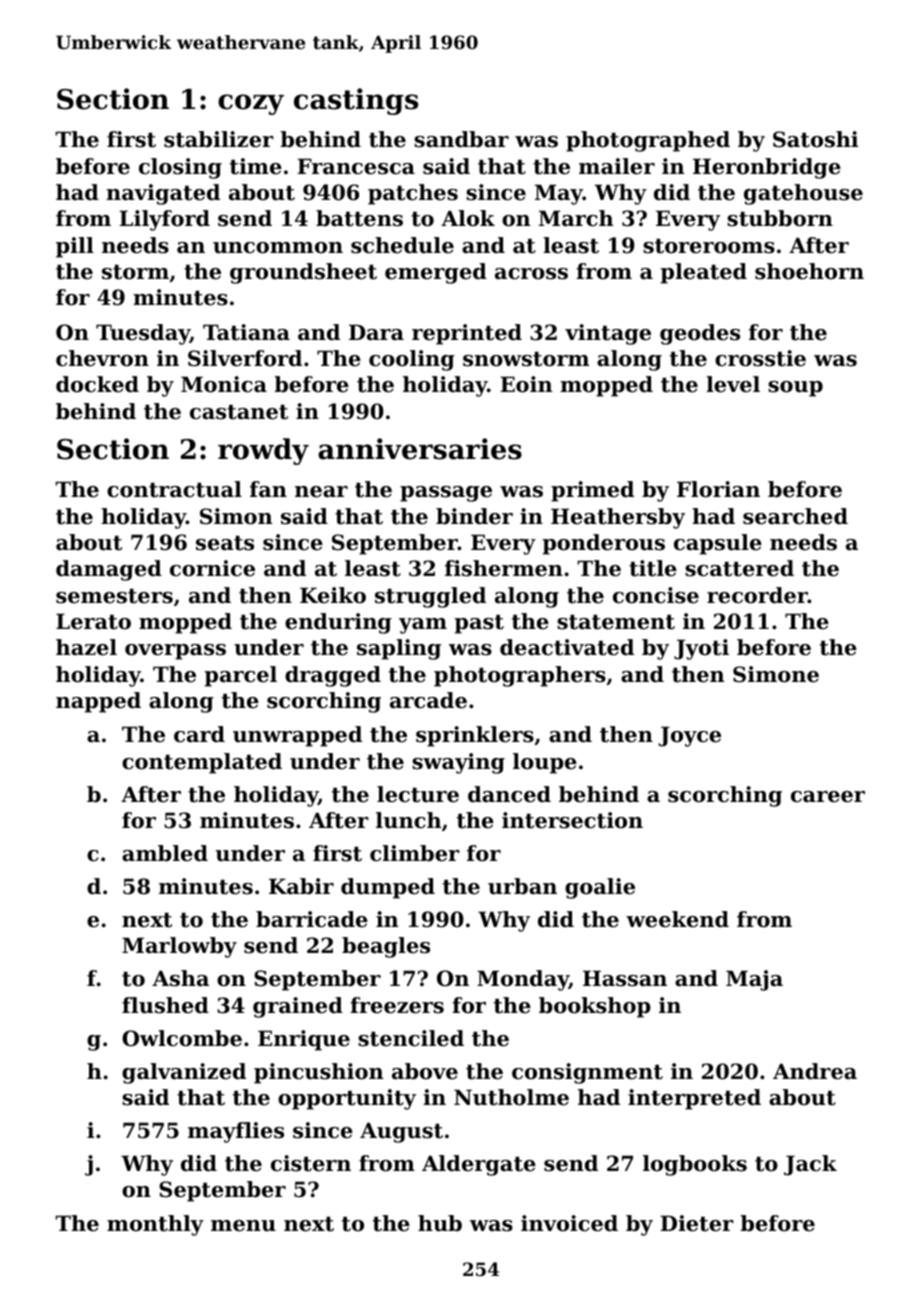 This document has width=924, height=1311. I want to click on Satoshi, so click(815, 139).
